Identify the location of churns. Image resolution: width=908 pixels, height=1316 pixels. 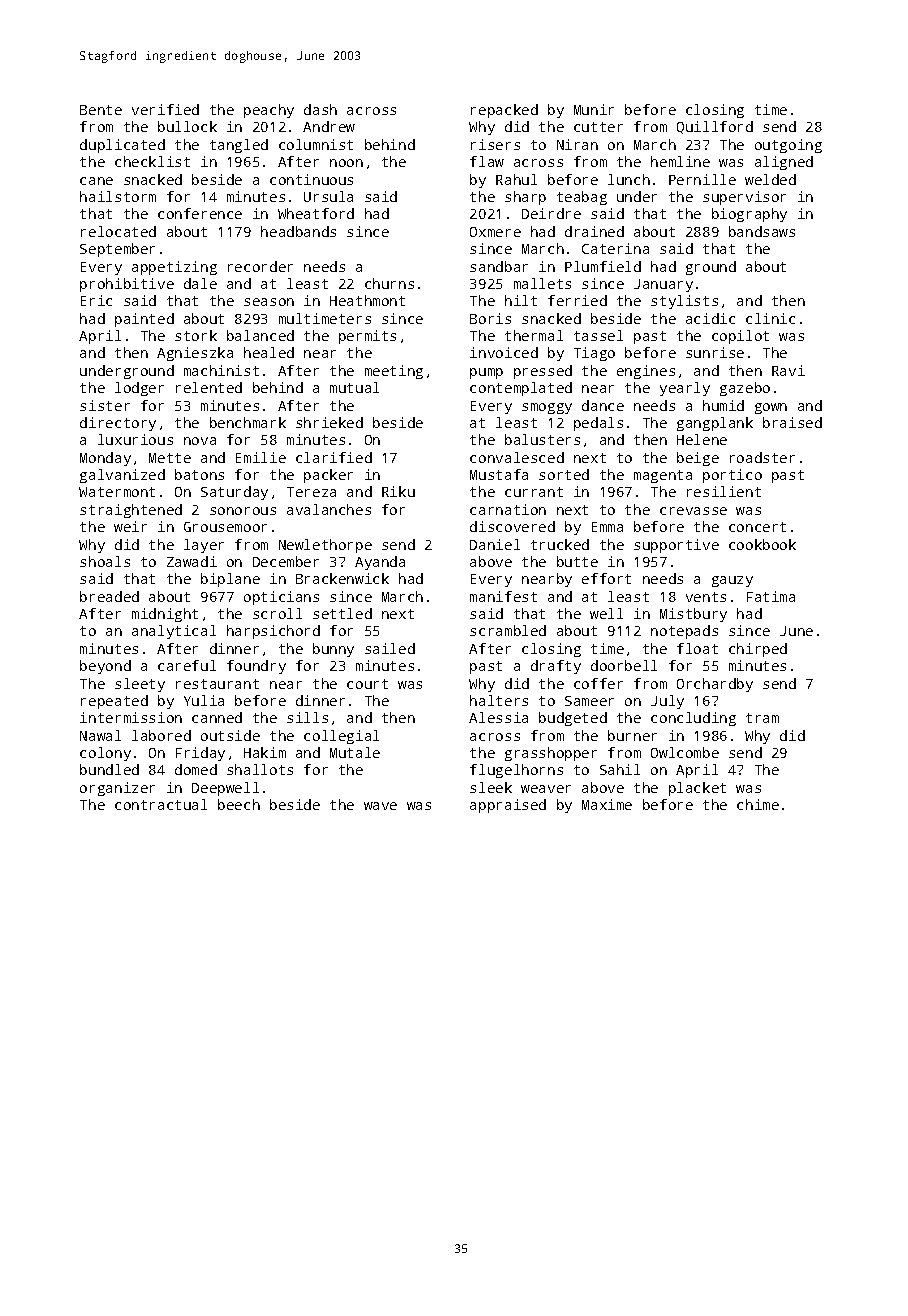
(389, 283).
